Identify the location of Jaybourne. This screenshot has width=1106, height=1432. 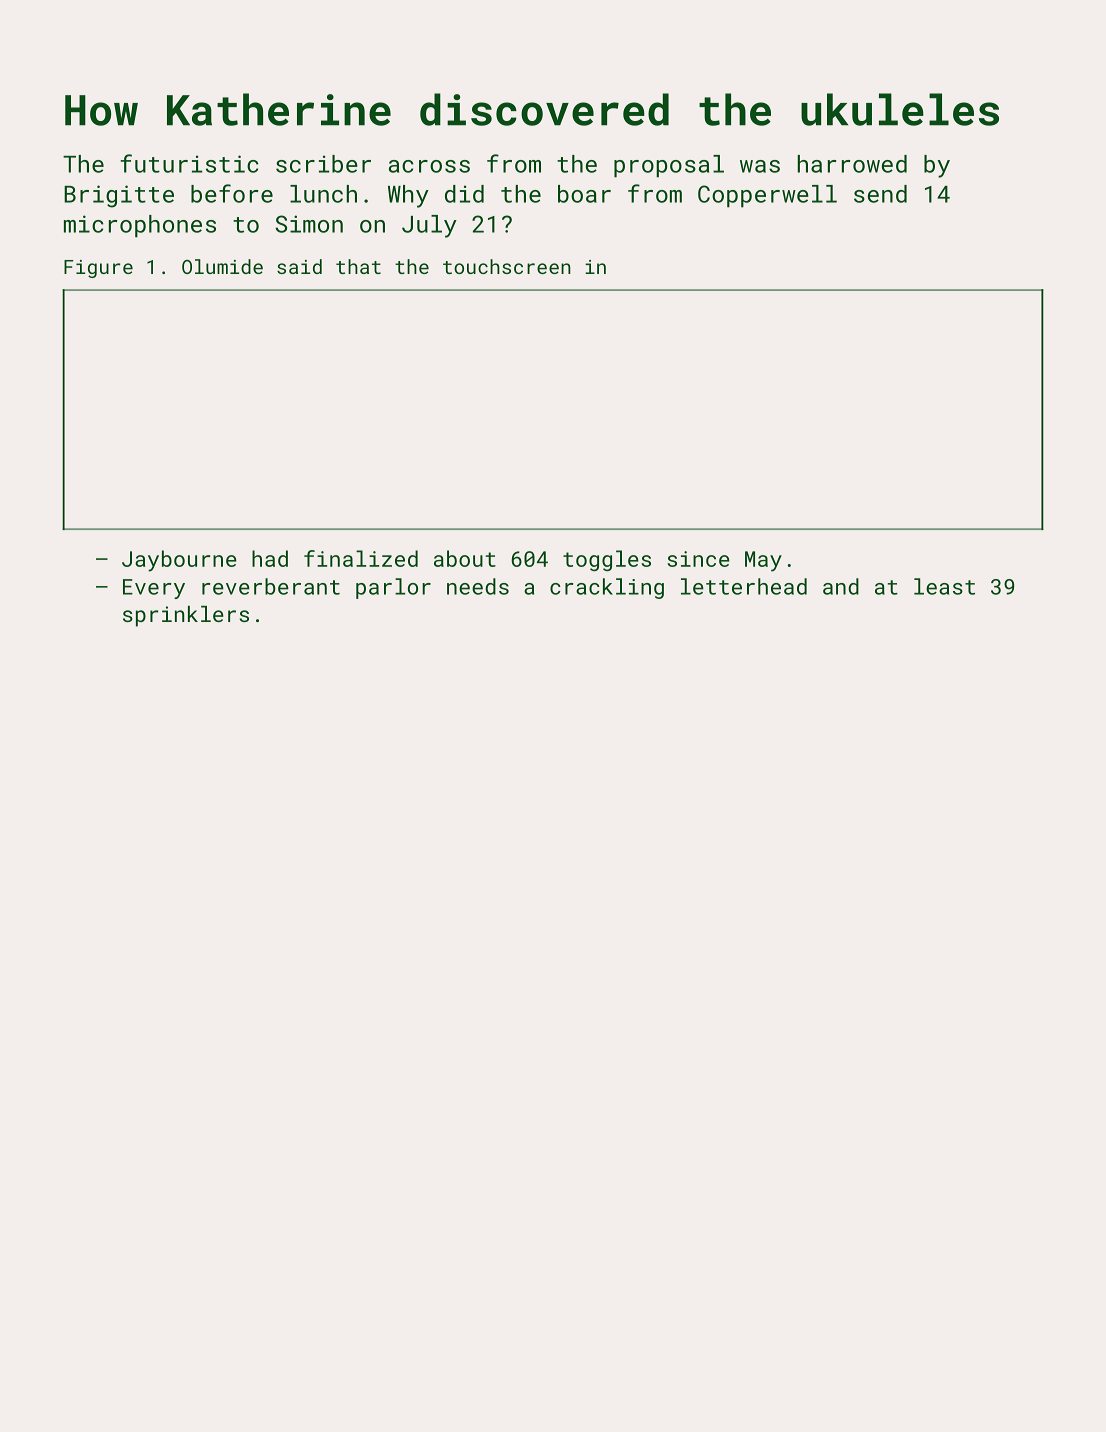
(179, 561).
